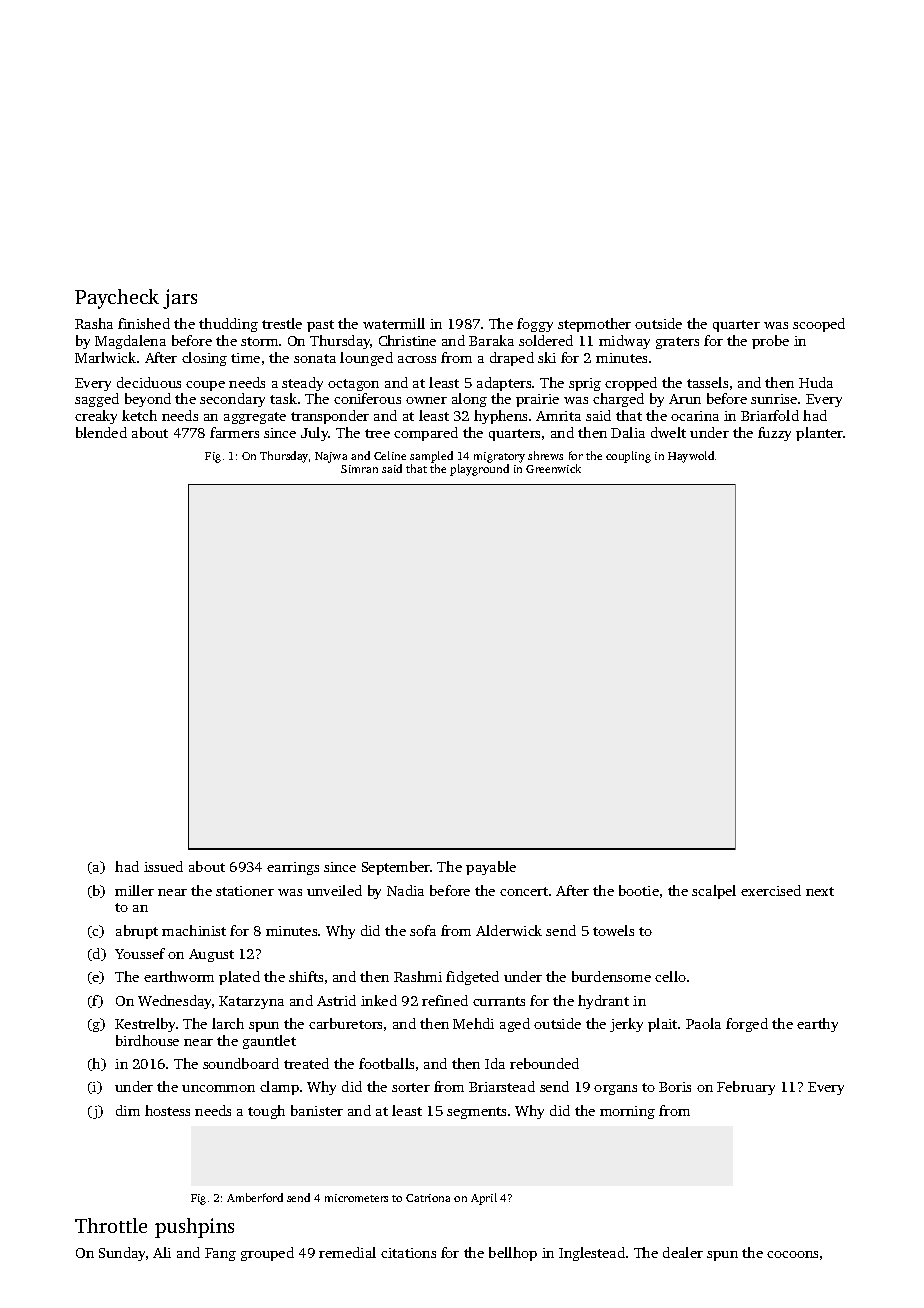  I want to click on Paycheck, so click(117, 299).
